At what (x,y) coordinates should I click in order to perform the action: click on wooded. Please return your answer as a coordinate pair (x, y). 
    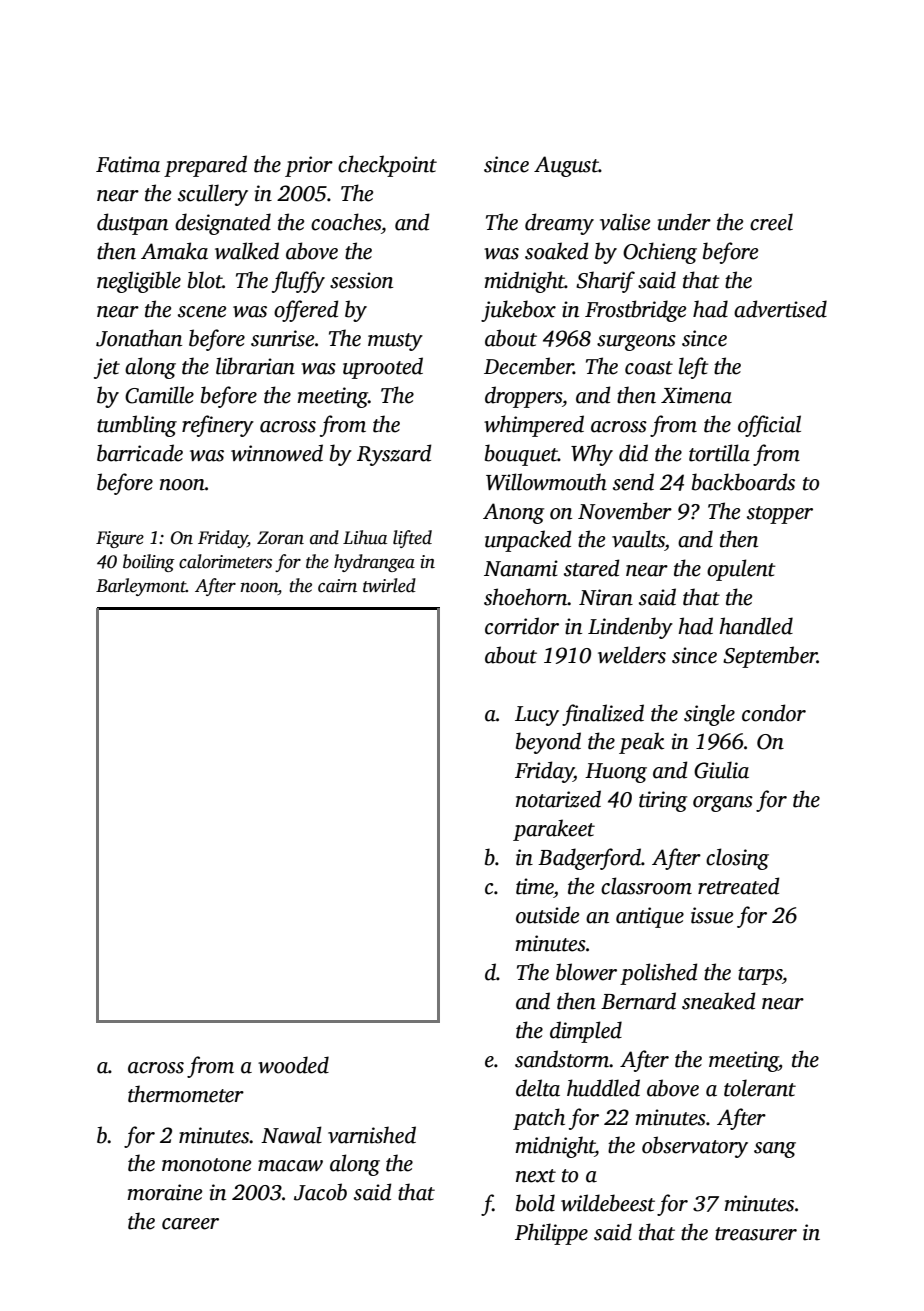
    Looking at the image, I should click on (293, 1065).
